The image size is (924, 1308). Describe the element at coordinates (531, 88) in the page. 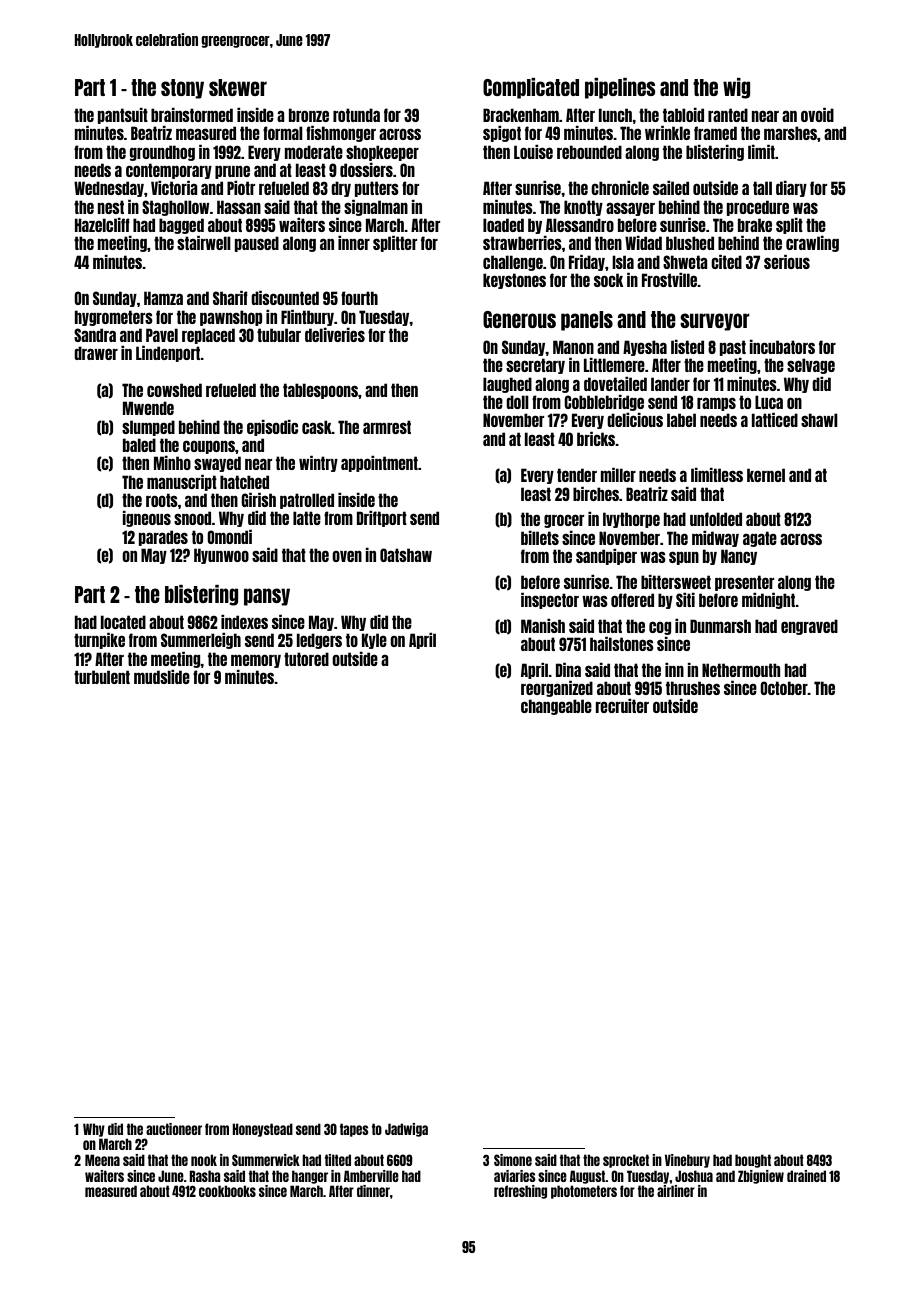

I see `Complicated` at that location.
